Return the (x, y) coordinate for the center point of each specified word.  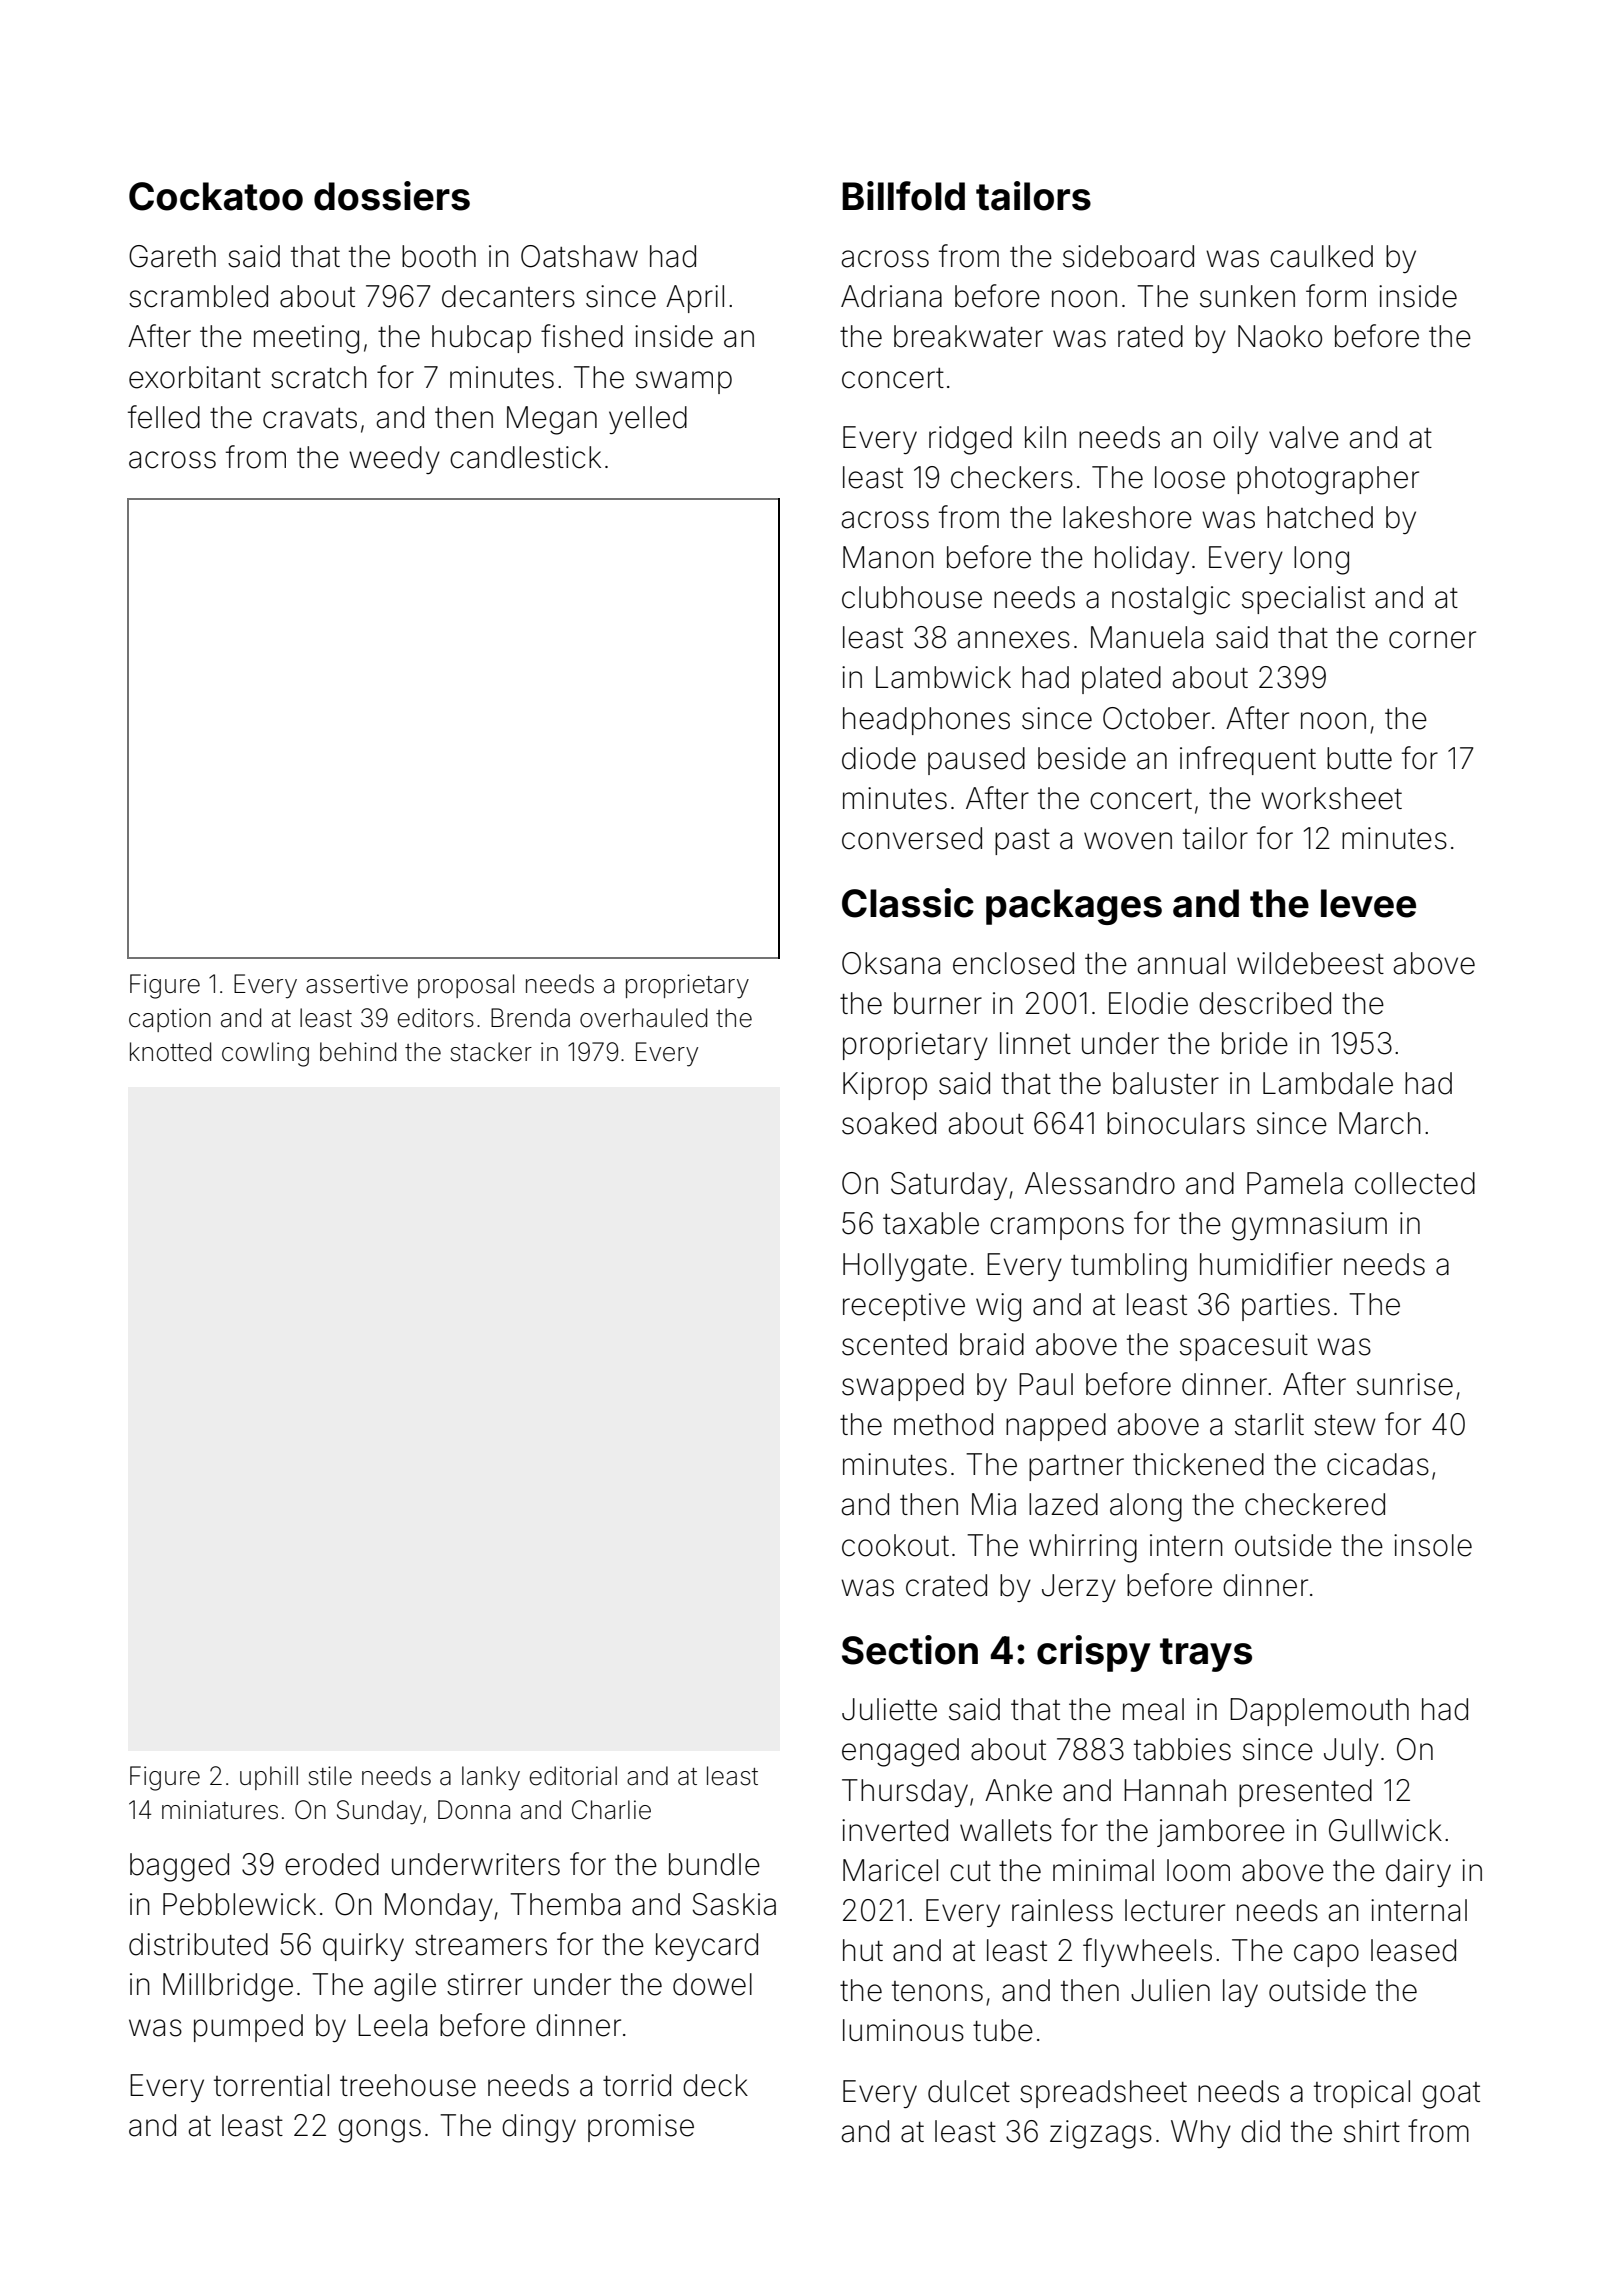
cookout (895, 1545)
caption (170, 1020)
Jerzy (1079, 1588)
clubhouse (912, 597)
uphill (269, 1778)
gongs (379, 2131)
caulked (1321, 256)
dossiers (392, 196)
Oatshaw (579, 256)
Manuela (1147, 637)
